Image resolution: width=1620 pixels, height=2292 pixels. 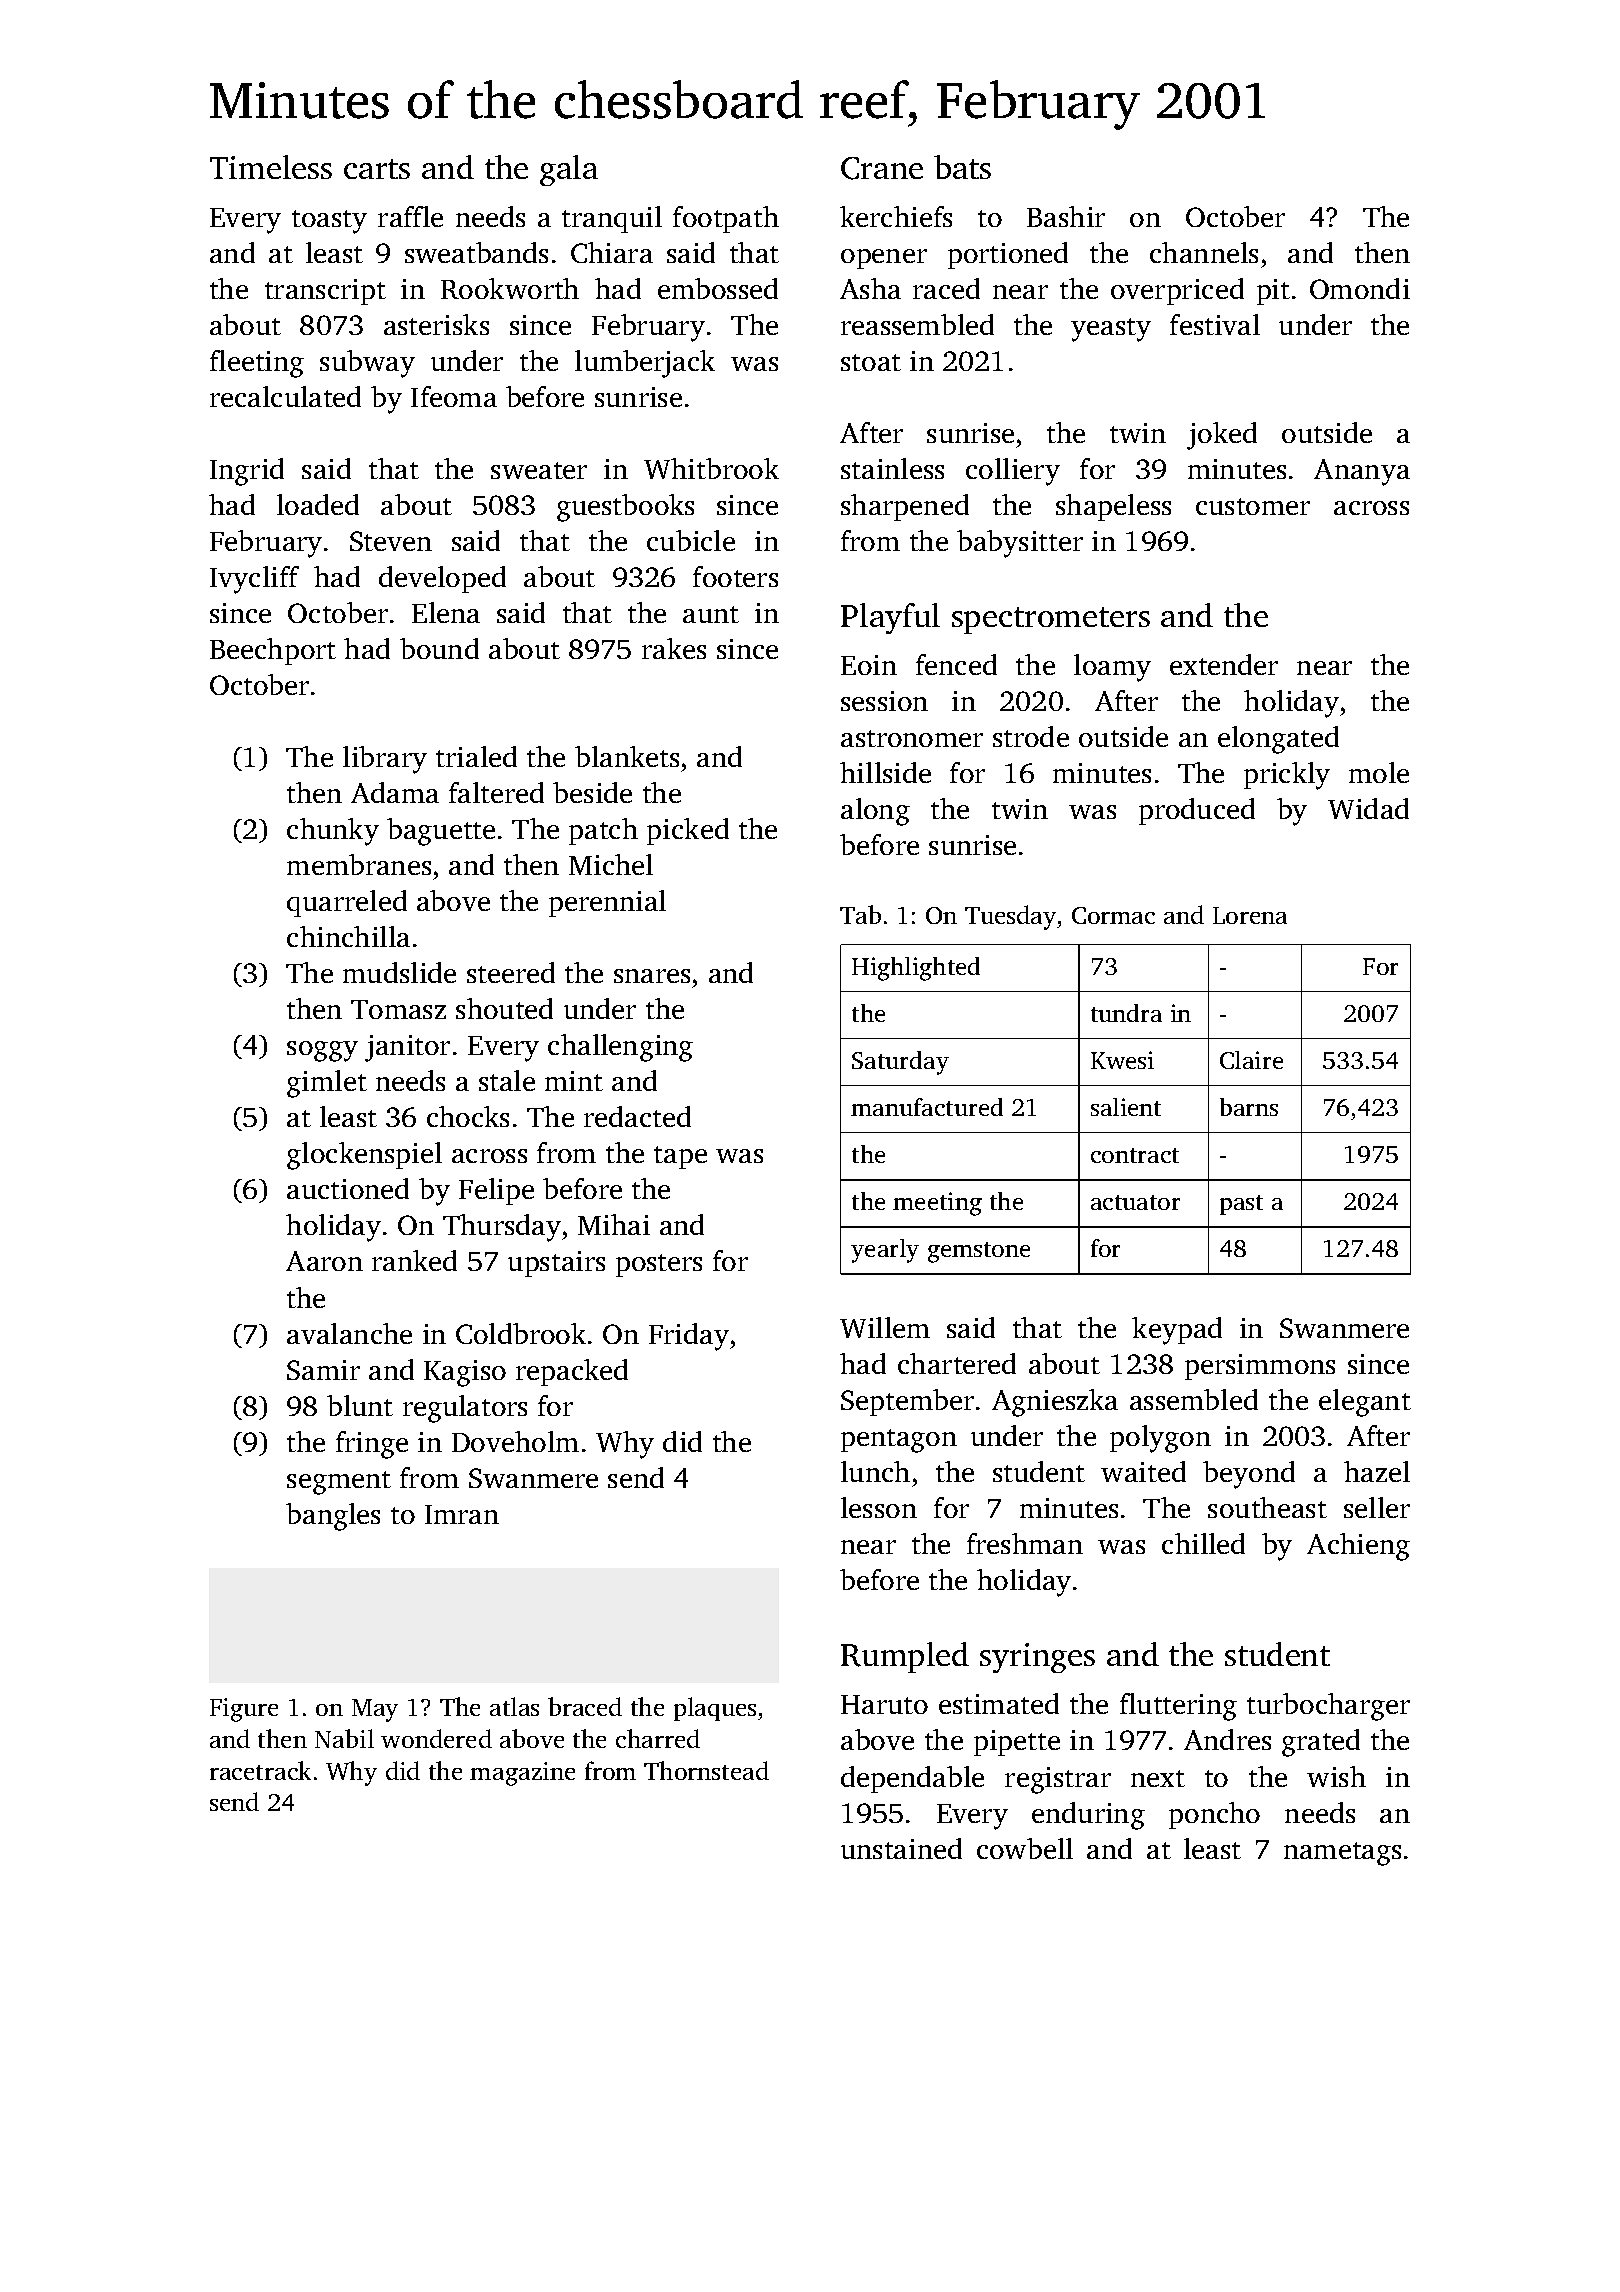 What do you see at coordinates (711, 614) in the page?
I see `aunt` at bounding box center [711, 614].
